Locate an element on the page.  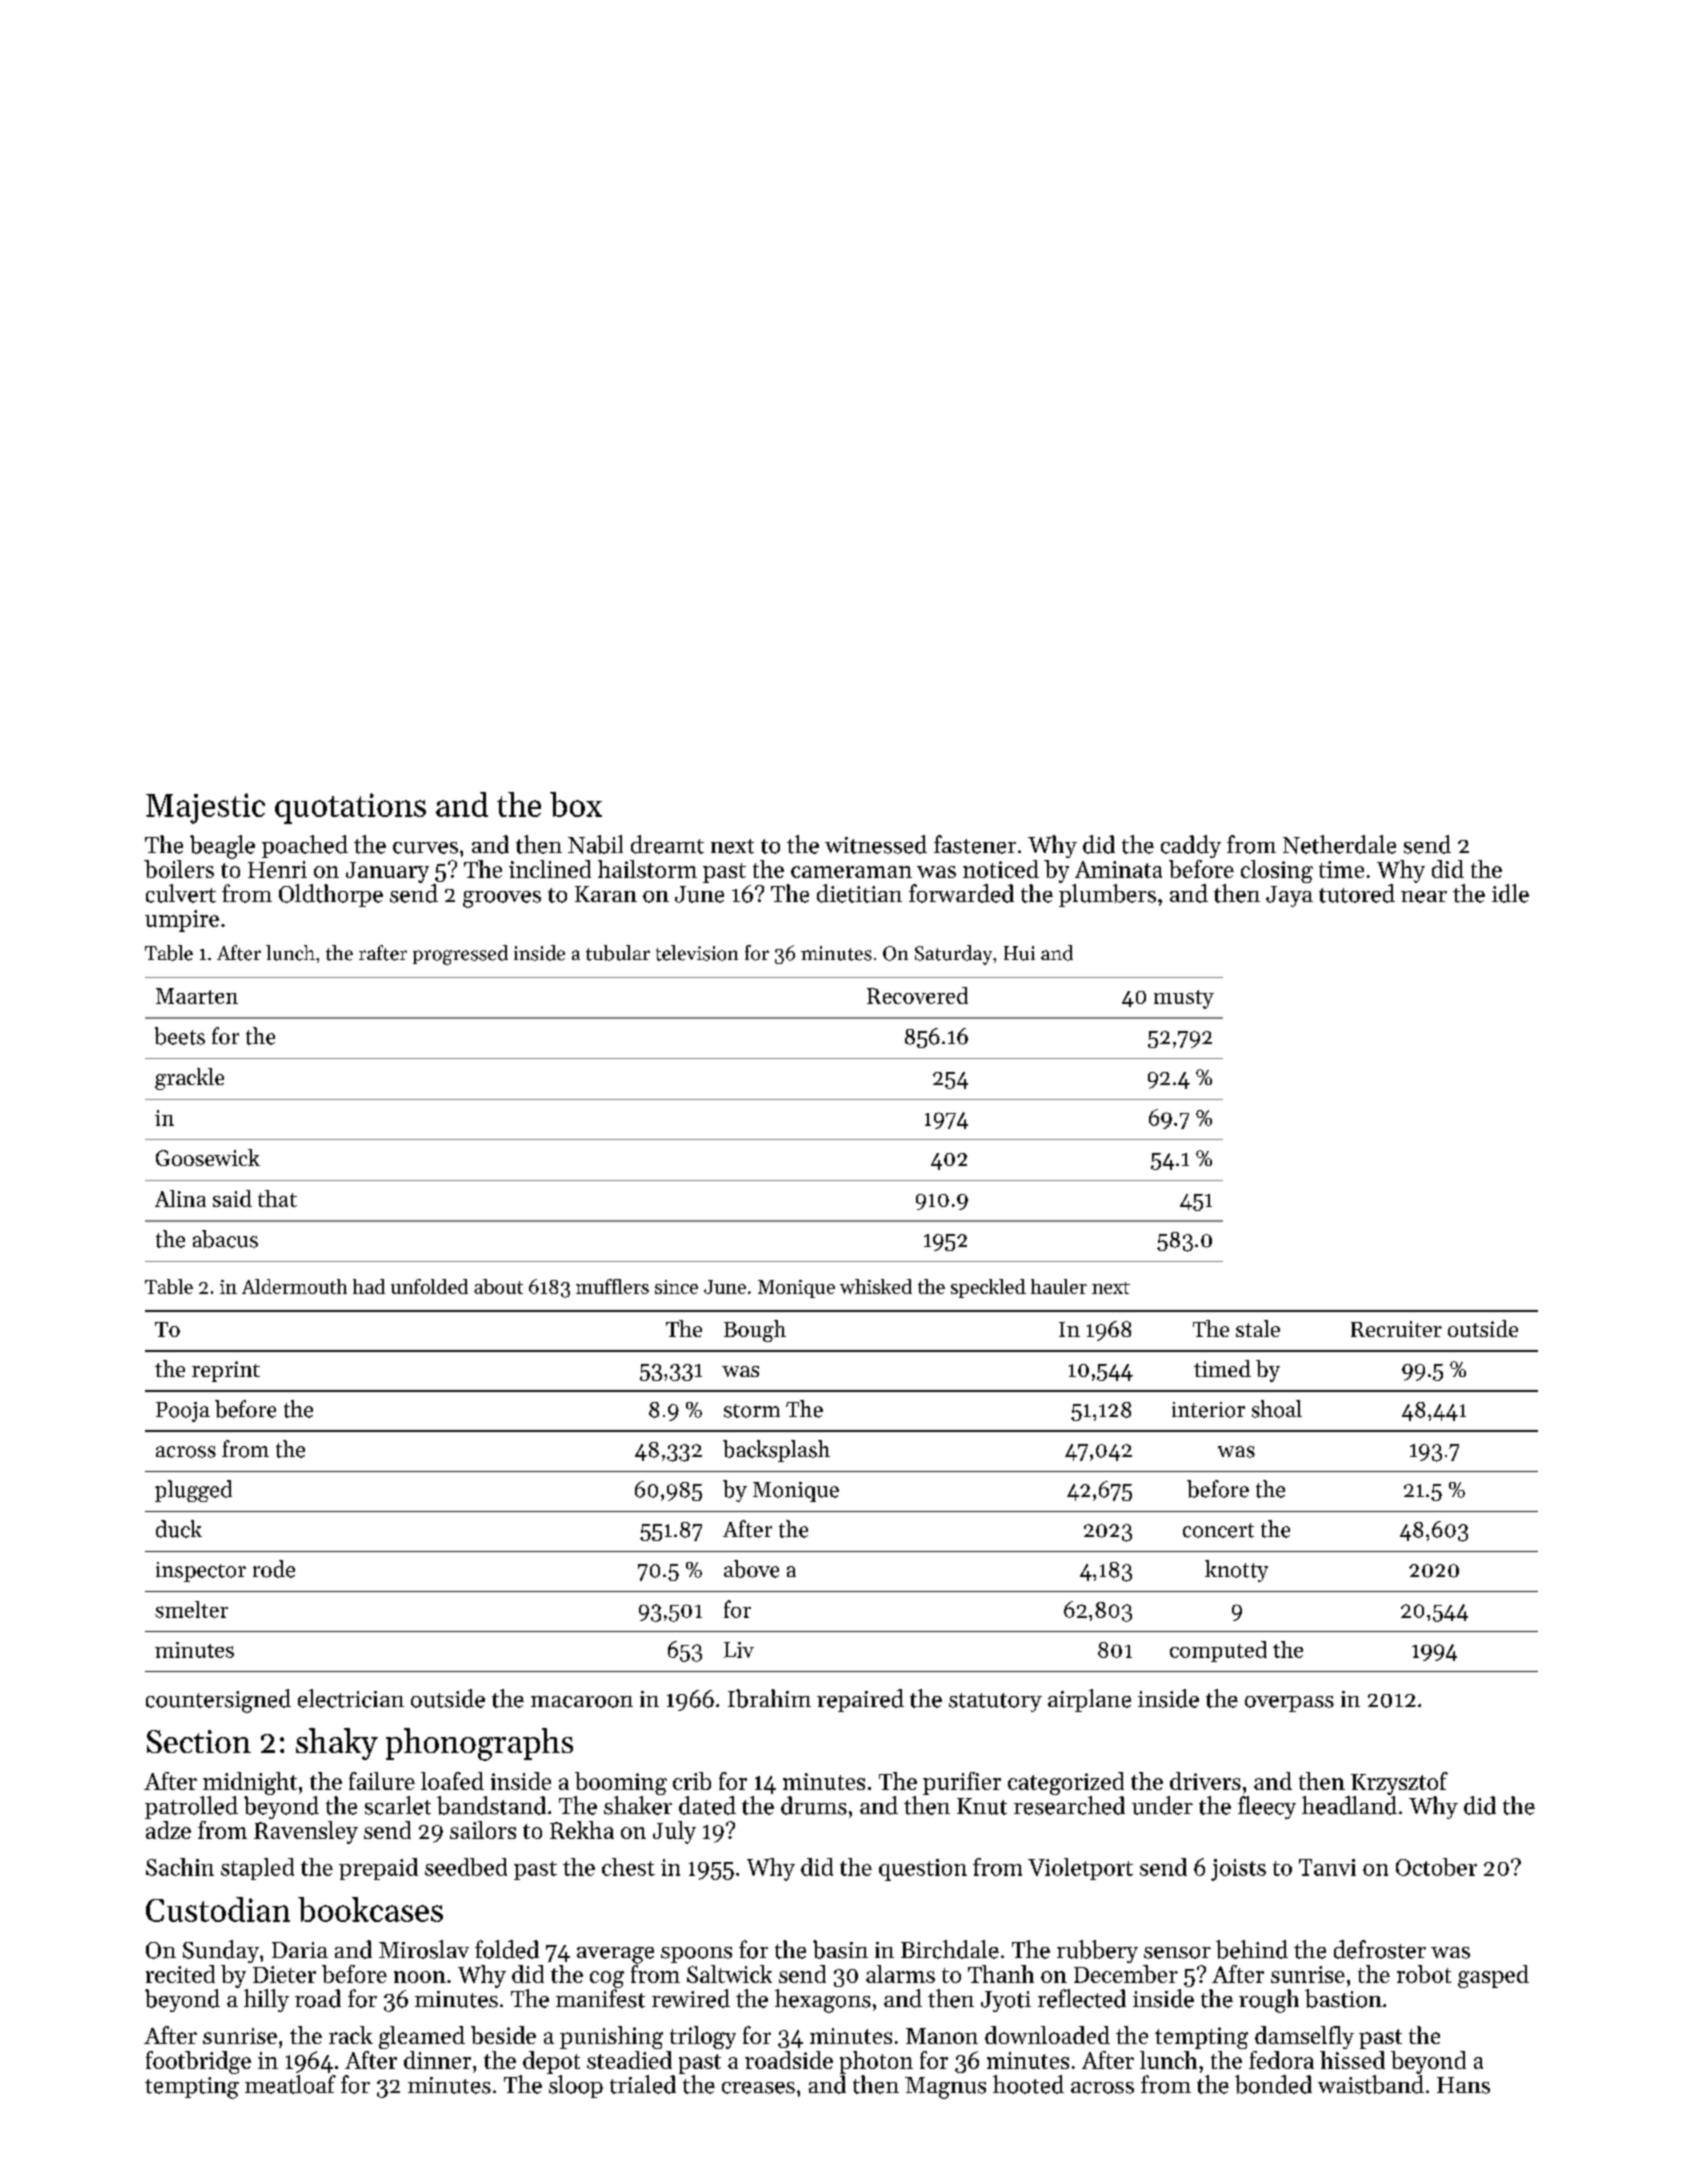
Pooja is located at coordinates (183, 1412).
